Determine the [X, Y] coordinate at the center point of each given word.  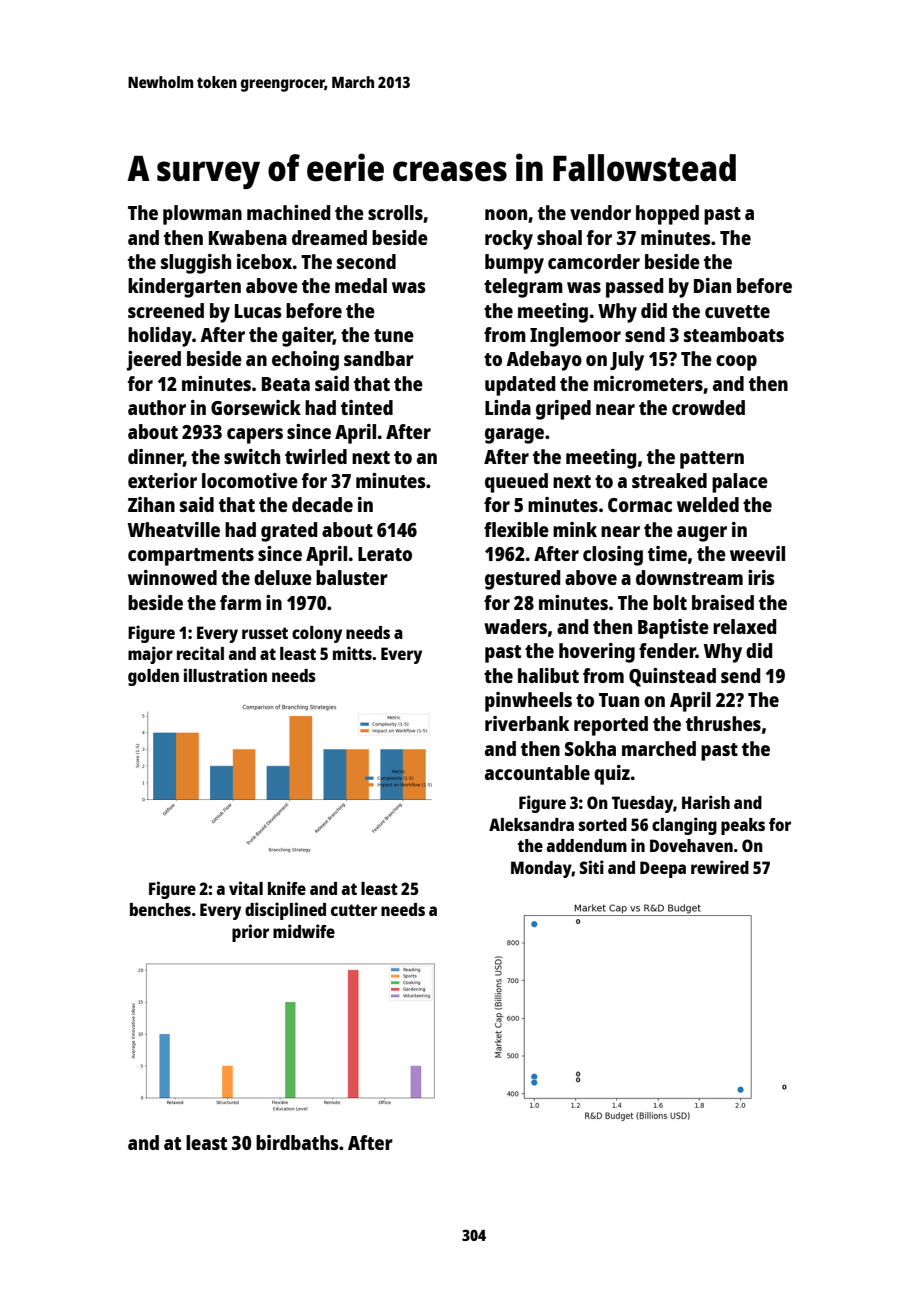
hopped [667, 215]
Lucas [258, 311]
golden [153, 677]
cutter [354, 910]
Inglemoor [575, 337]
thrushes [723, 723]
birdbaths [297, 1142]
